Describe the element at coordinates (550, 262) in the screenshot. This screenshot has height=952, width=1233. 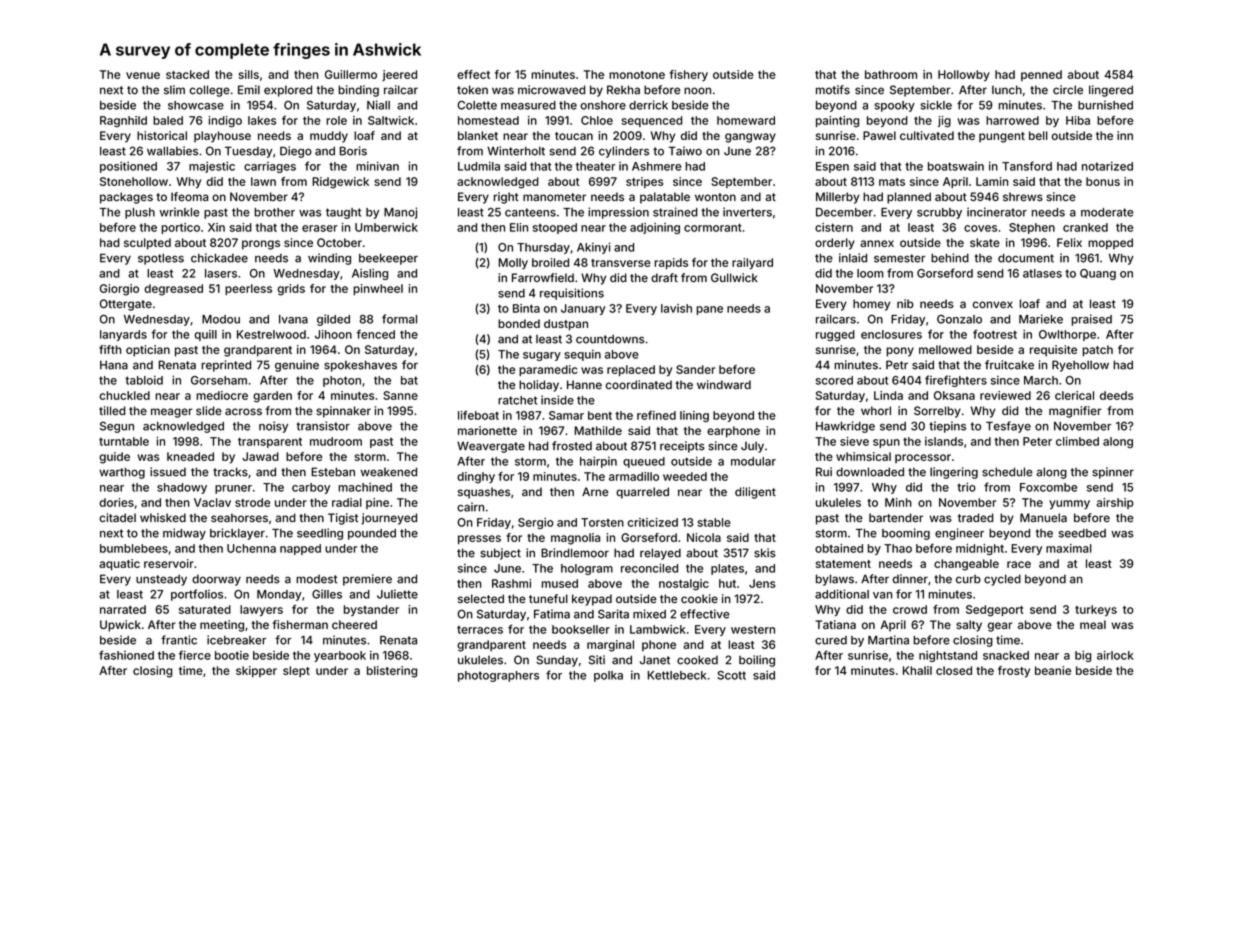
I see `broiled` at that location.
